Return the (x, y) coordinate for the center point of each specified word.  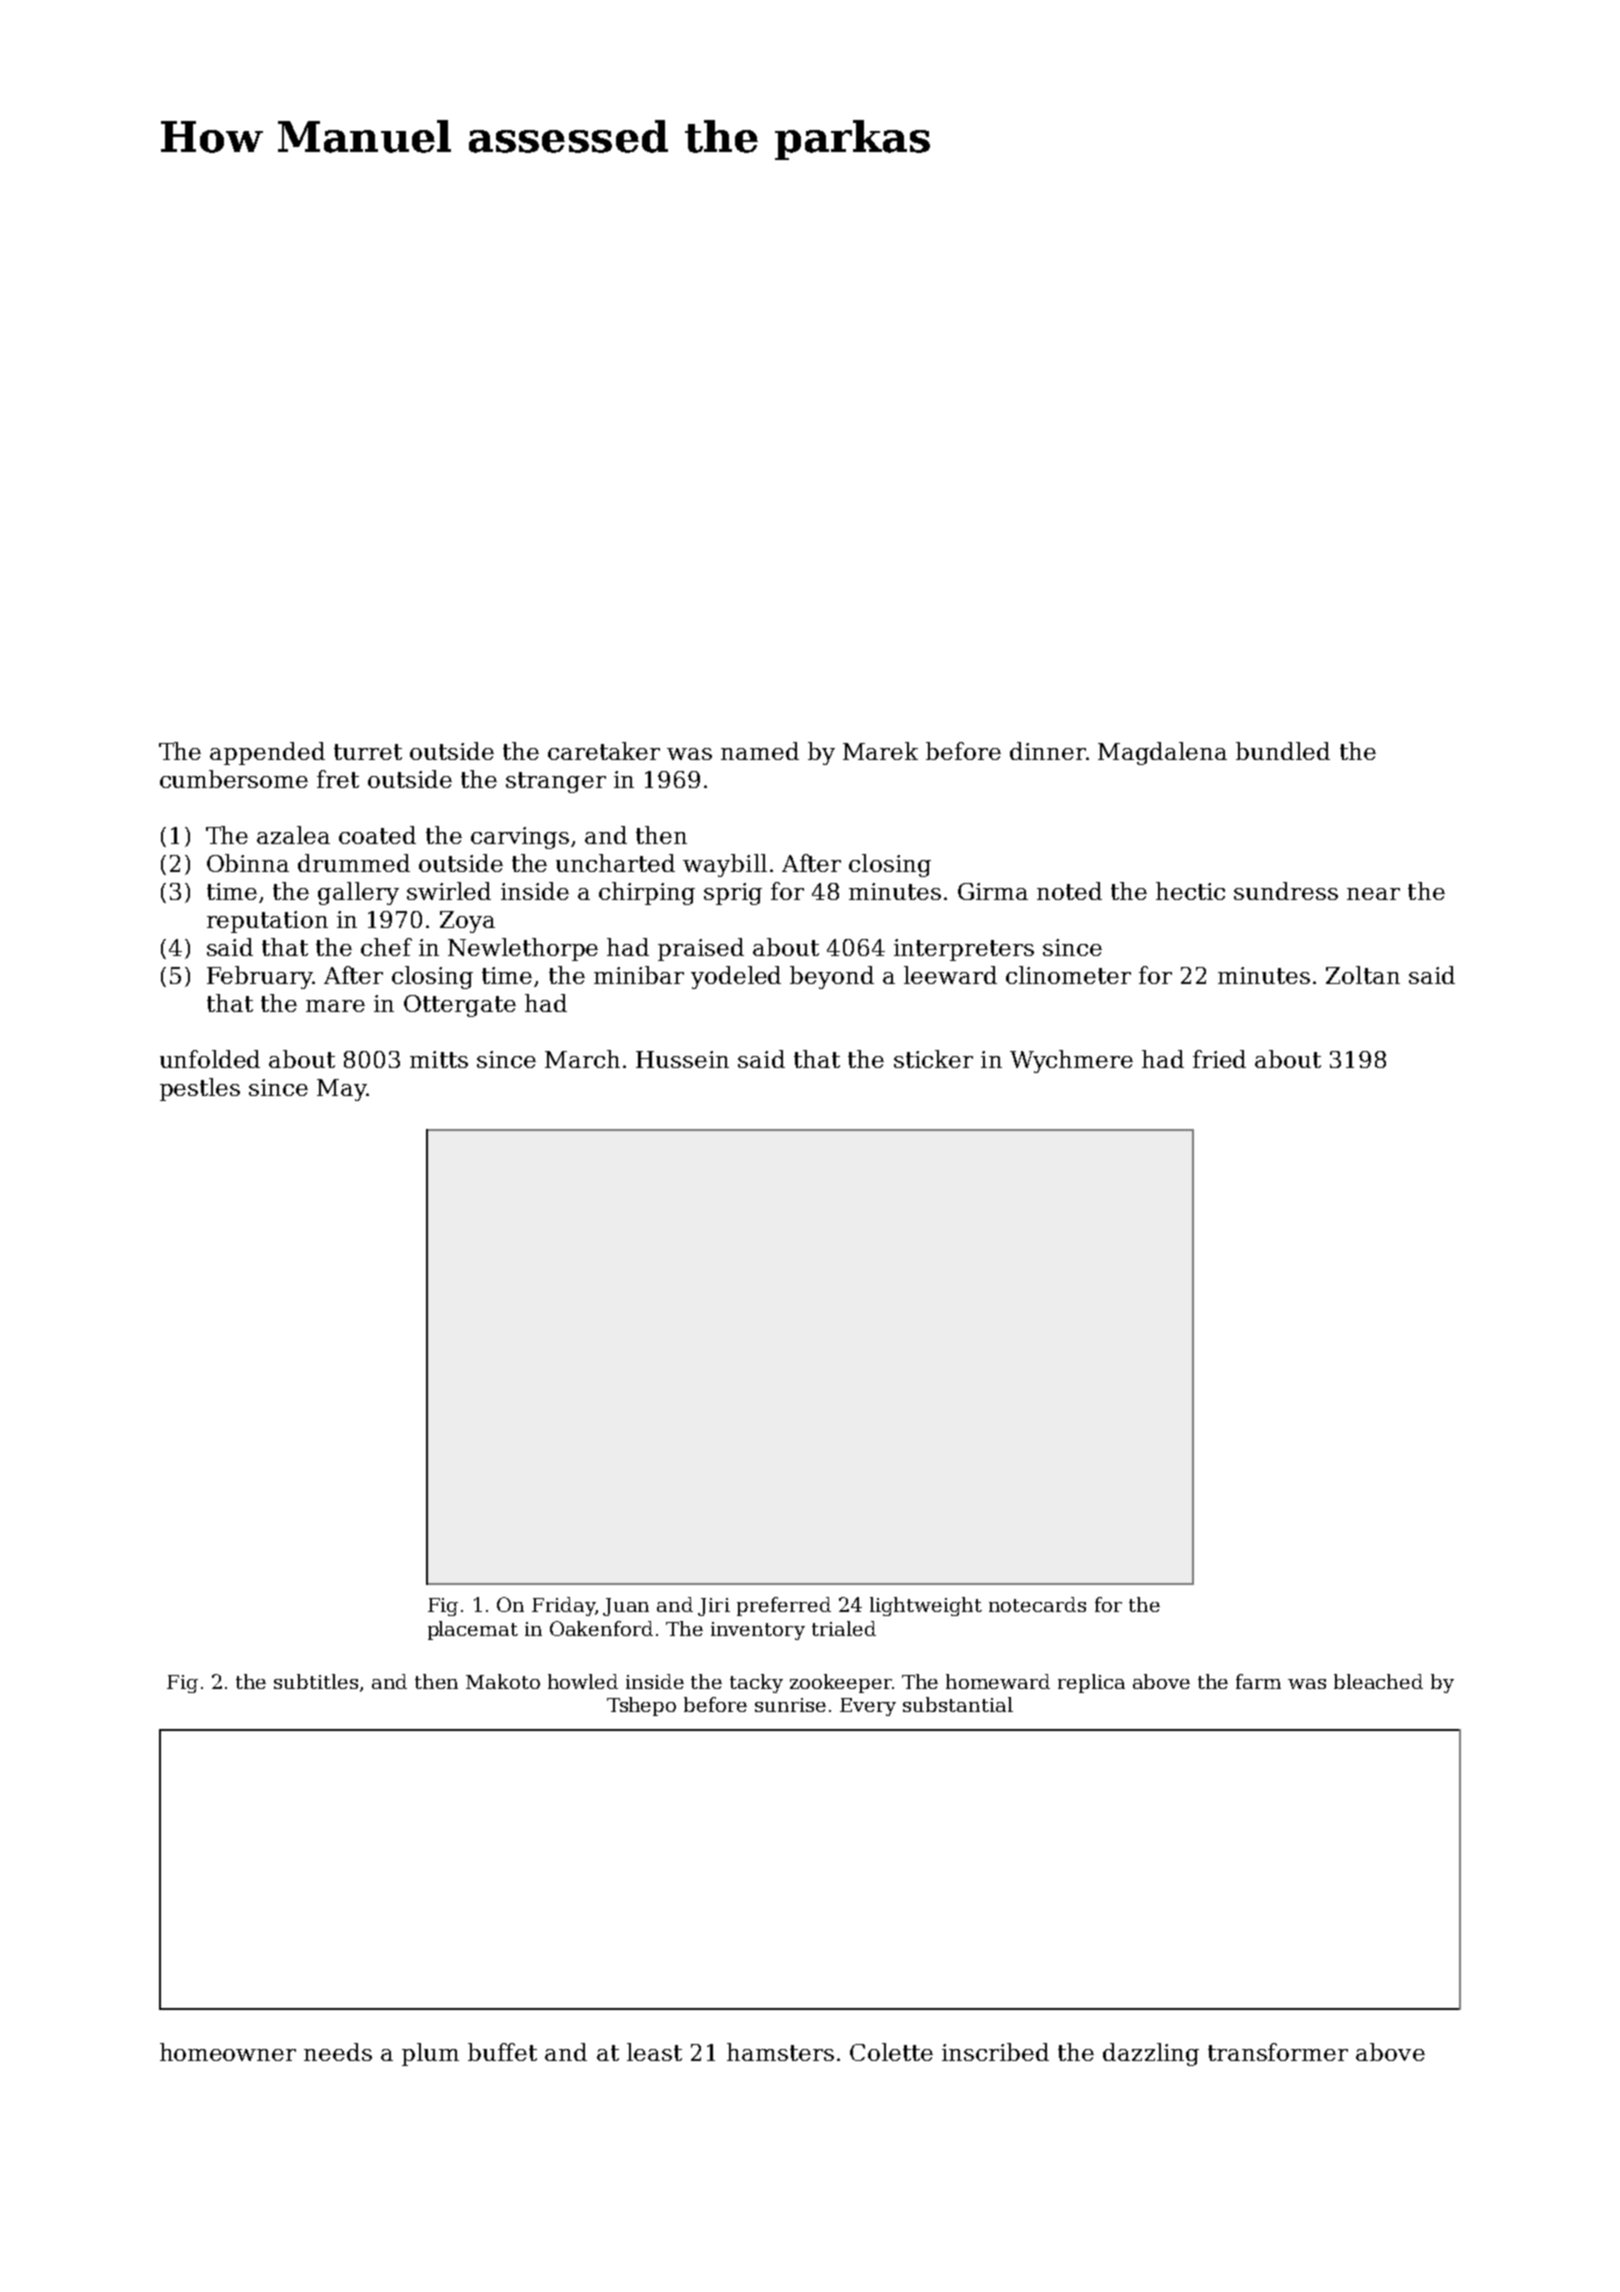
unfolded (210, 1059)
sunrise (790, 1705)
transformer (1278, 2052)
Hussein (682, 1059)
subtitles (316, 1681)
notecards (1037, 1604)
